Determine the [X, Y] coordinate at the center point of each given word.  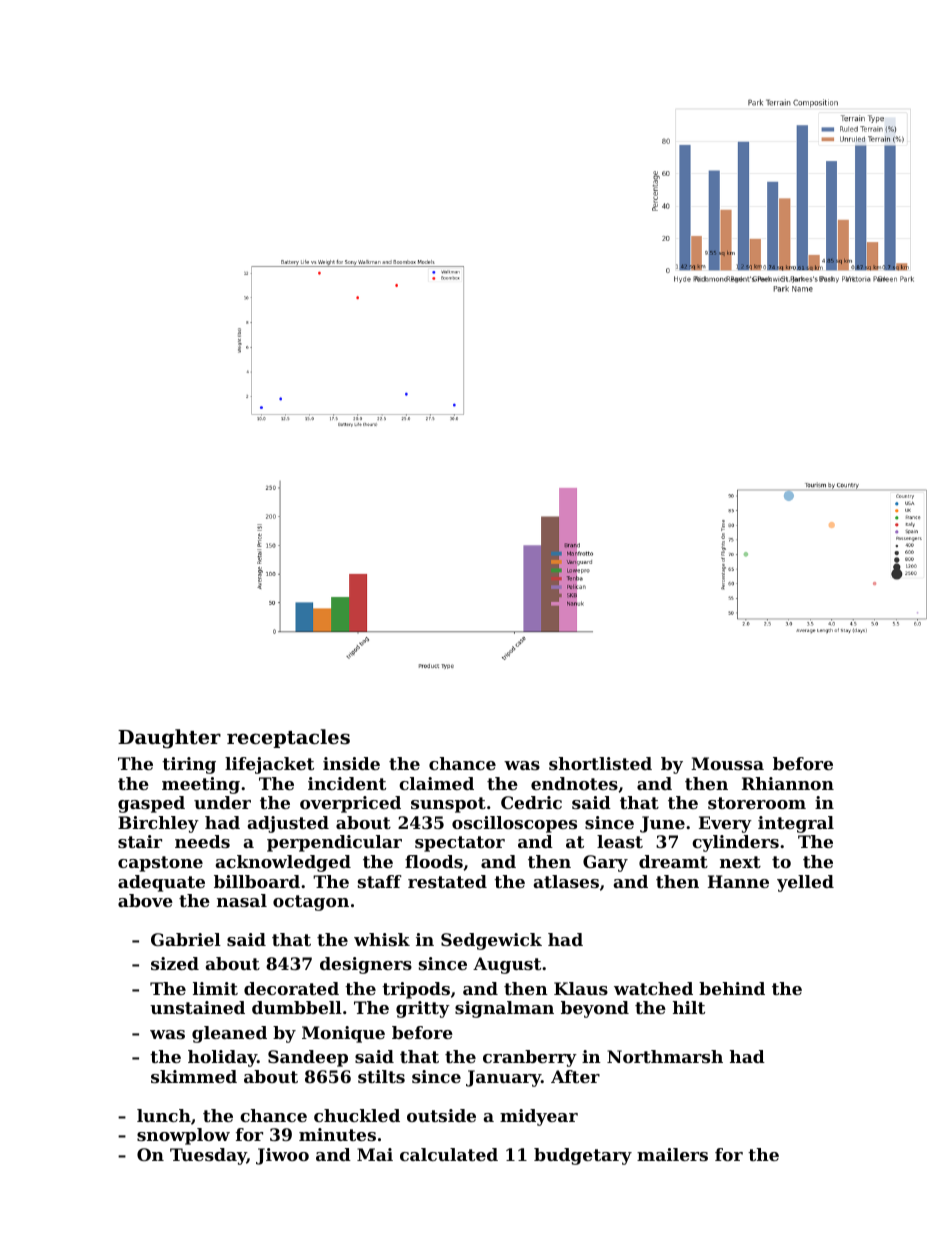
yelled [805, 883]
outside [441, 1115]
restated [447, 881]
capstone [160, 864]
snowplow [183, 1136]
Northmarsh [665, 1056]
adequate [161, 883]
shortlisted [600, 763]
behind [732, 988]
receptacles [288, 738]
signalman [504, 1009]
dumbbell [297, 1007]
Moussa [727, 763]
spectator [460, 844]
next [740, 862]
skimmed [194, 1076]
